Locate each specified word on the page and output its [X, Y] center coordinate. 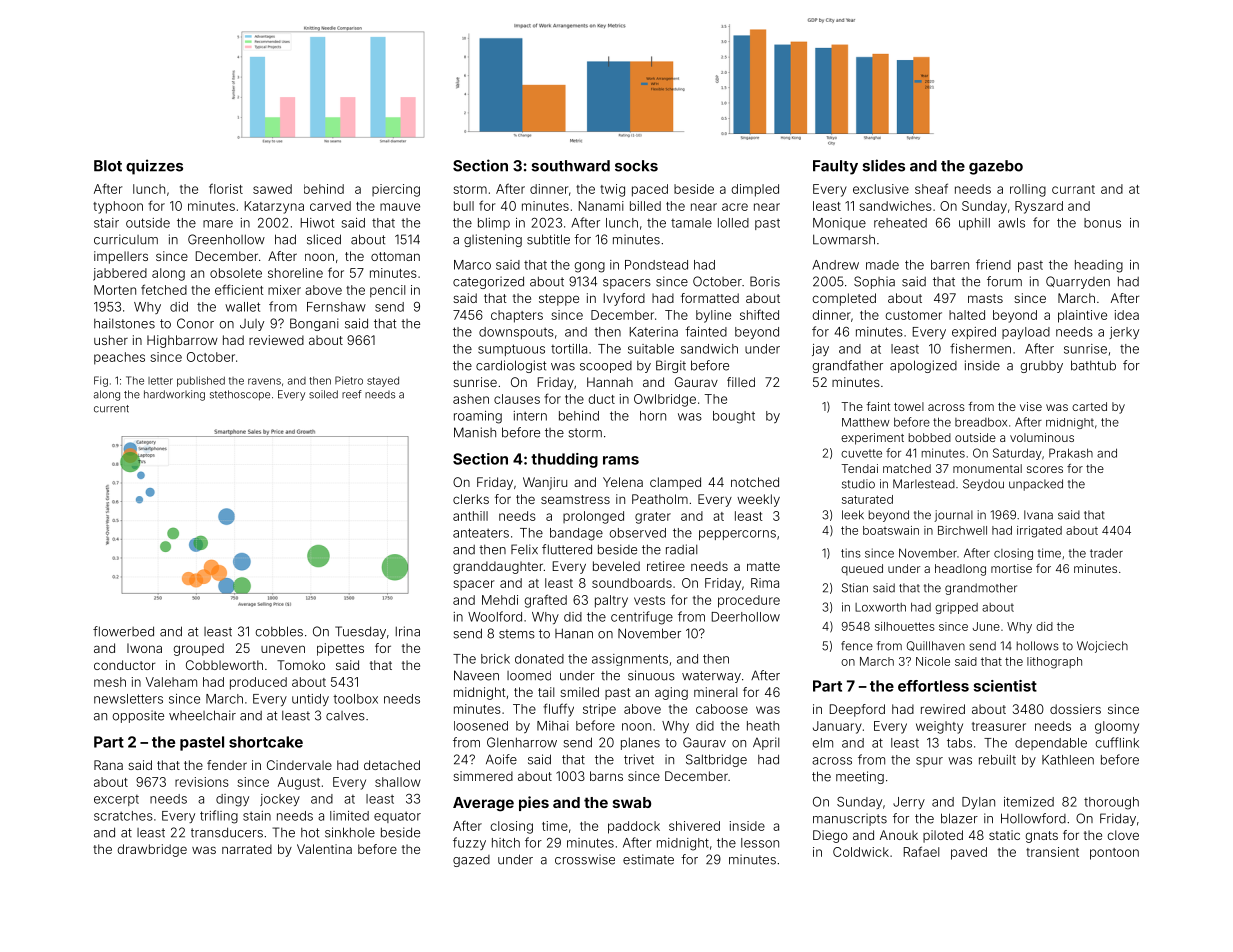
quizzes [154, 167]
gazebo [996, 167]
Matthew [866, 422]
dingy [232, 800]
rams [621, 460]
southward [570, 166]
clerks [471, 499]
